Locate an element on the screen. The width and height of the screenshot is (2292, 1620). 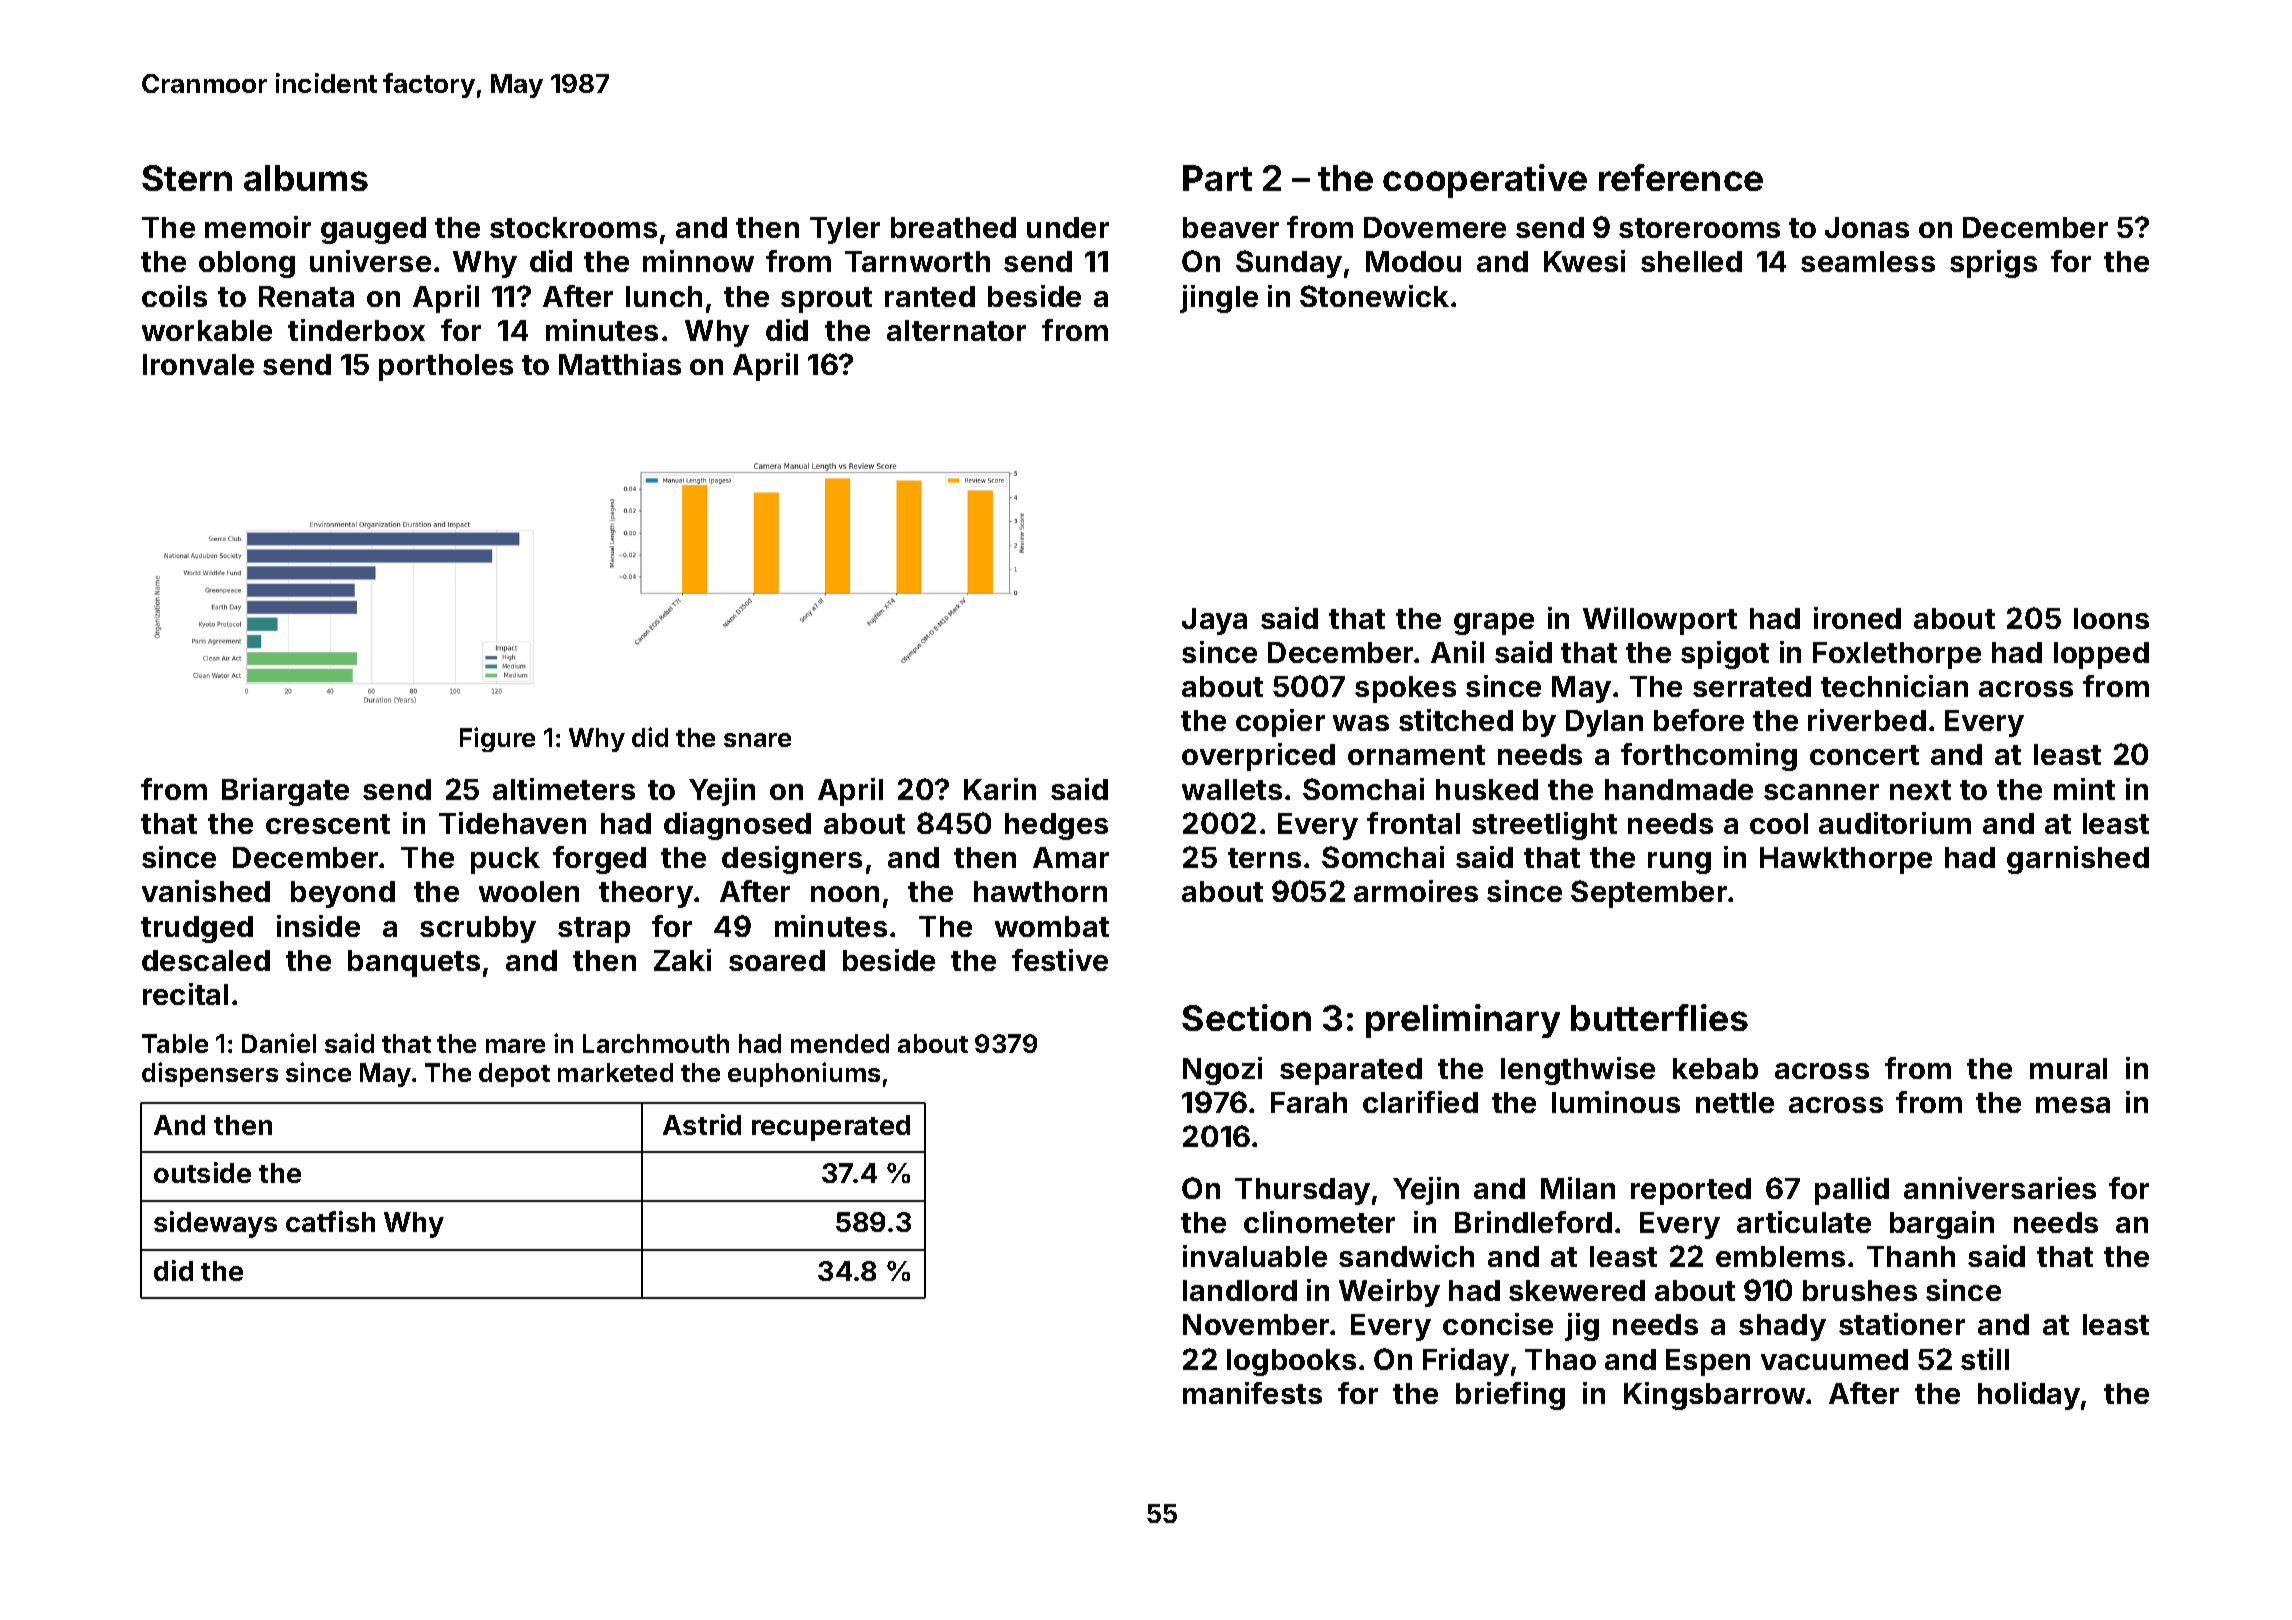
sideways is located at coordinates (215, 1224).
